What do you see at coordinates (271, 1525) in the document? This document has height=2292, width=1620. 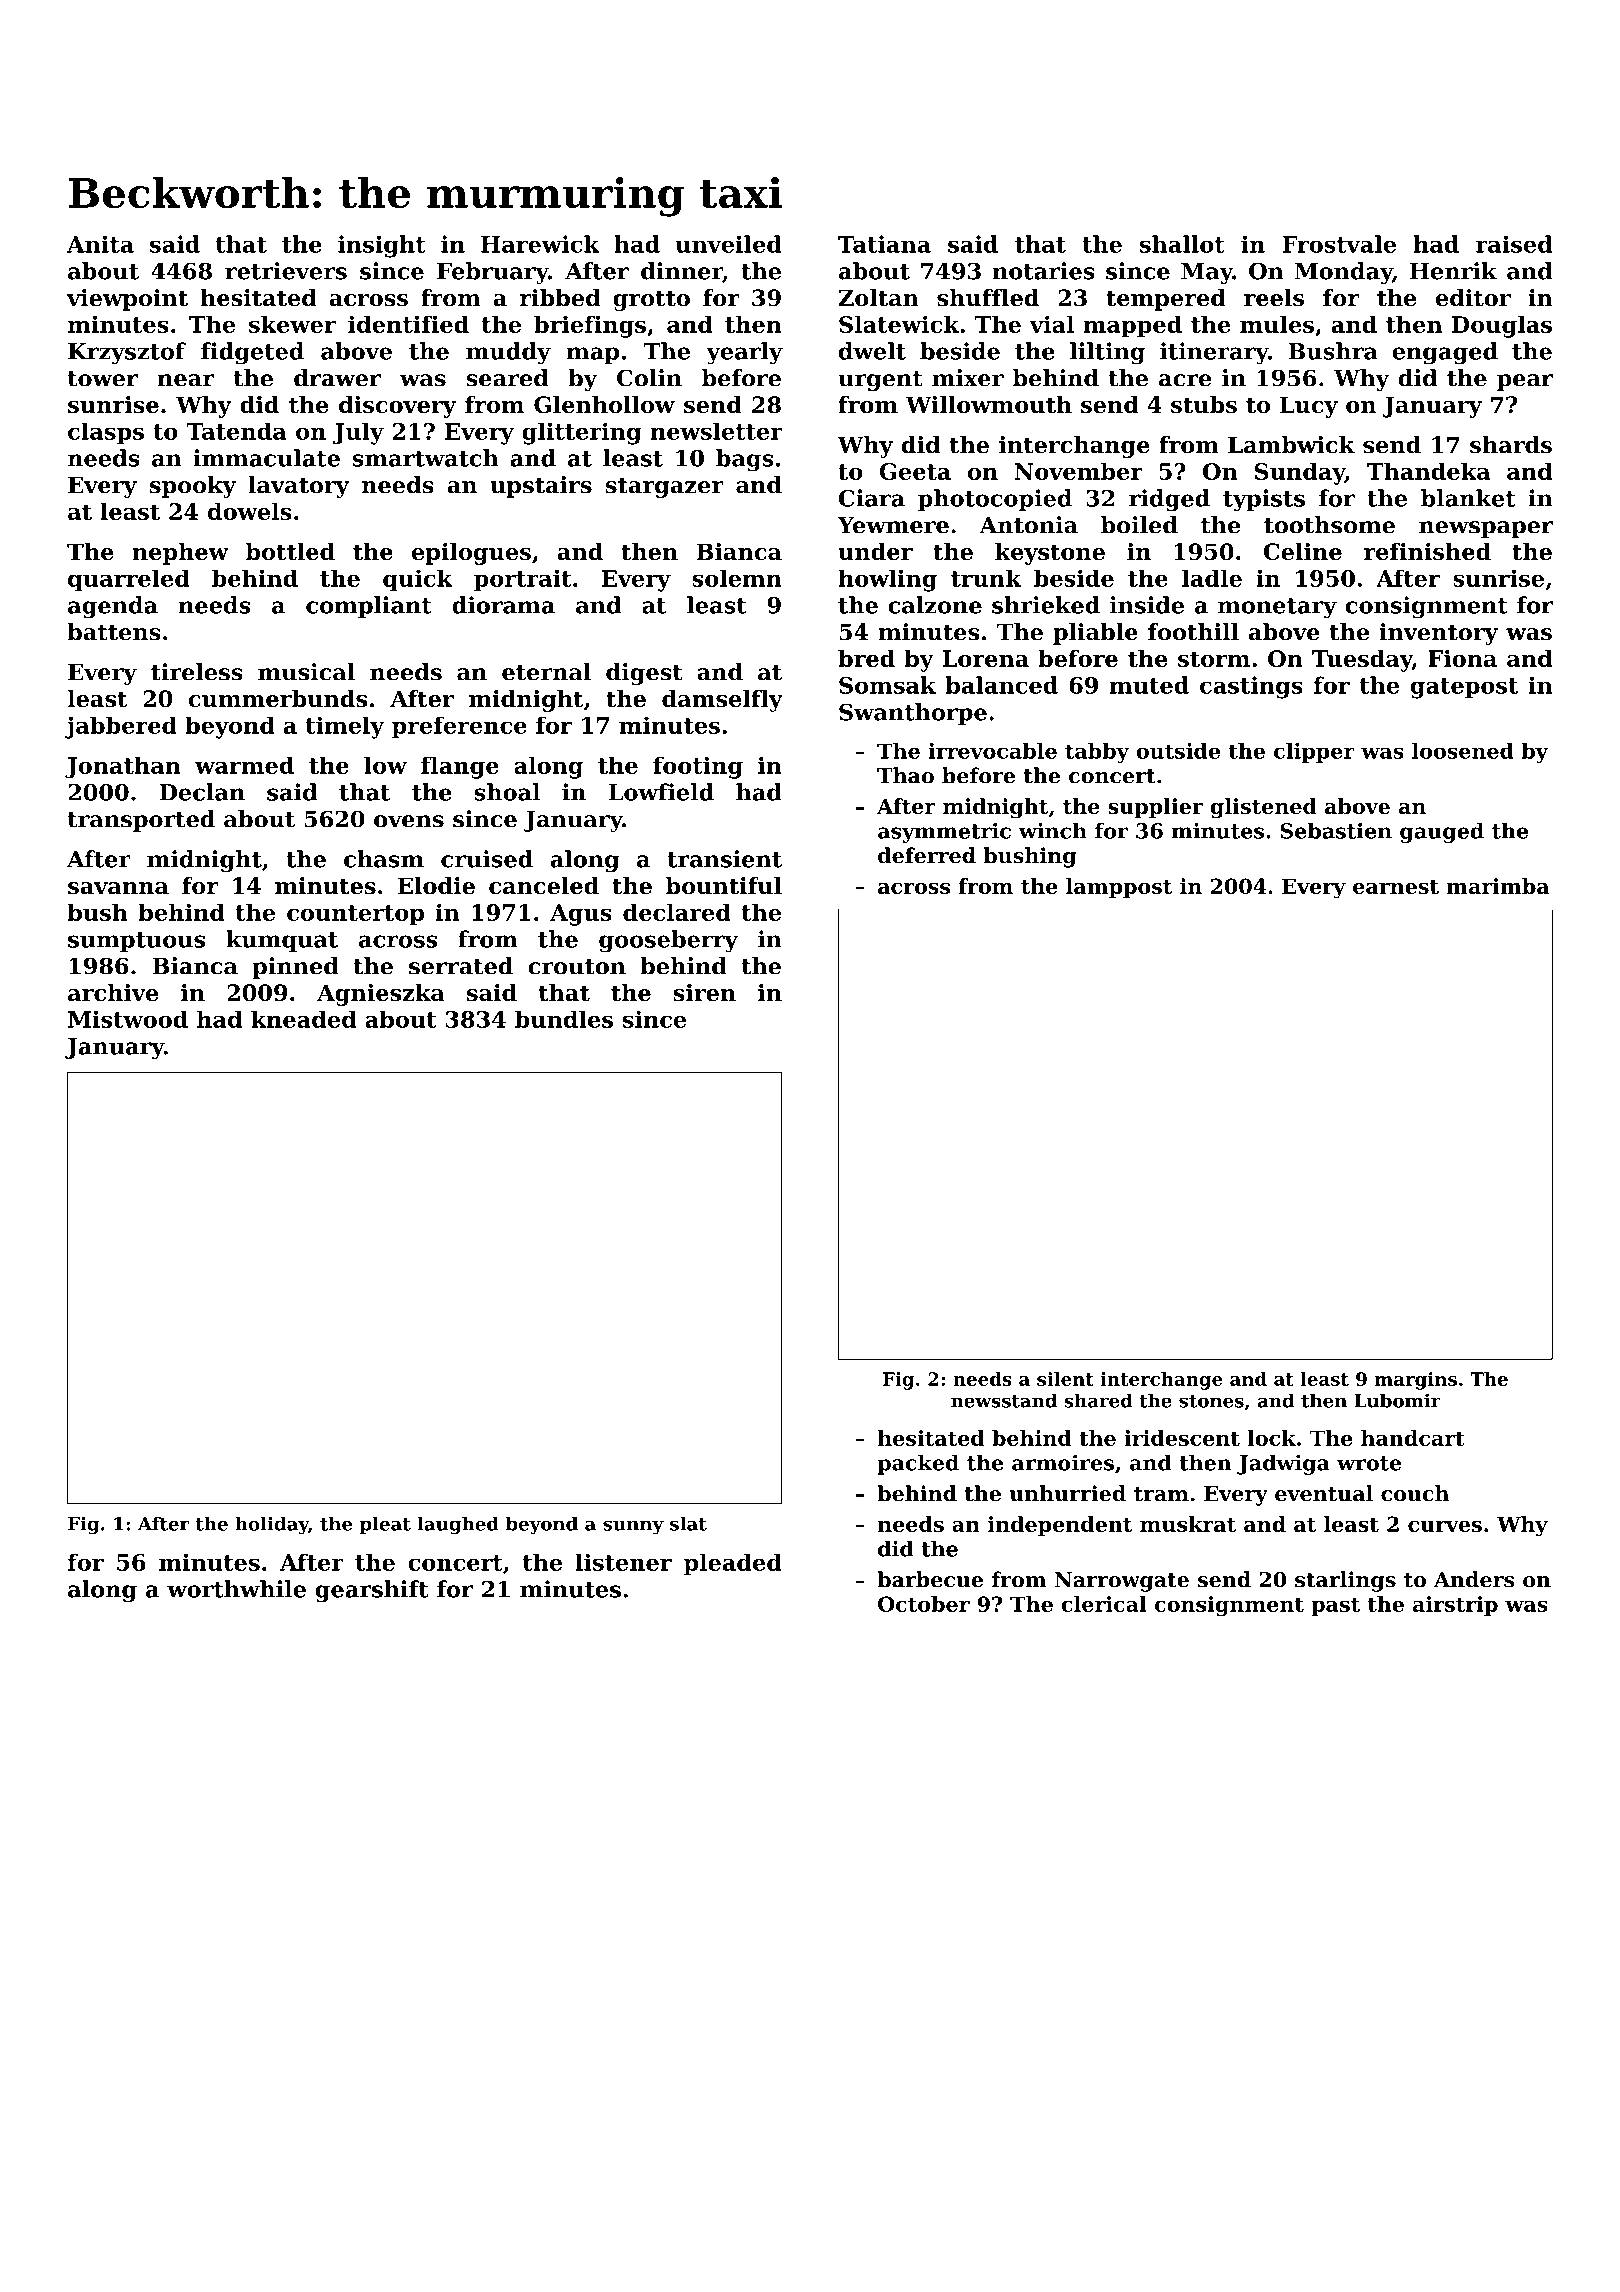 I see `holiday` at bounding box center [271, 1525].
